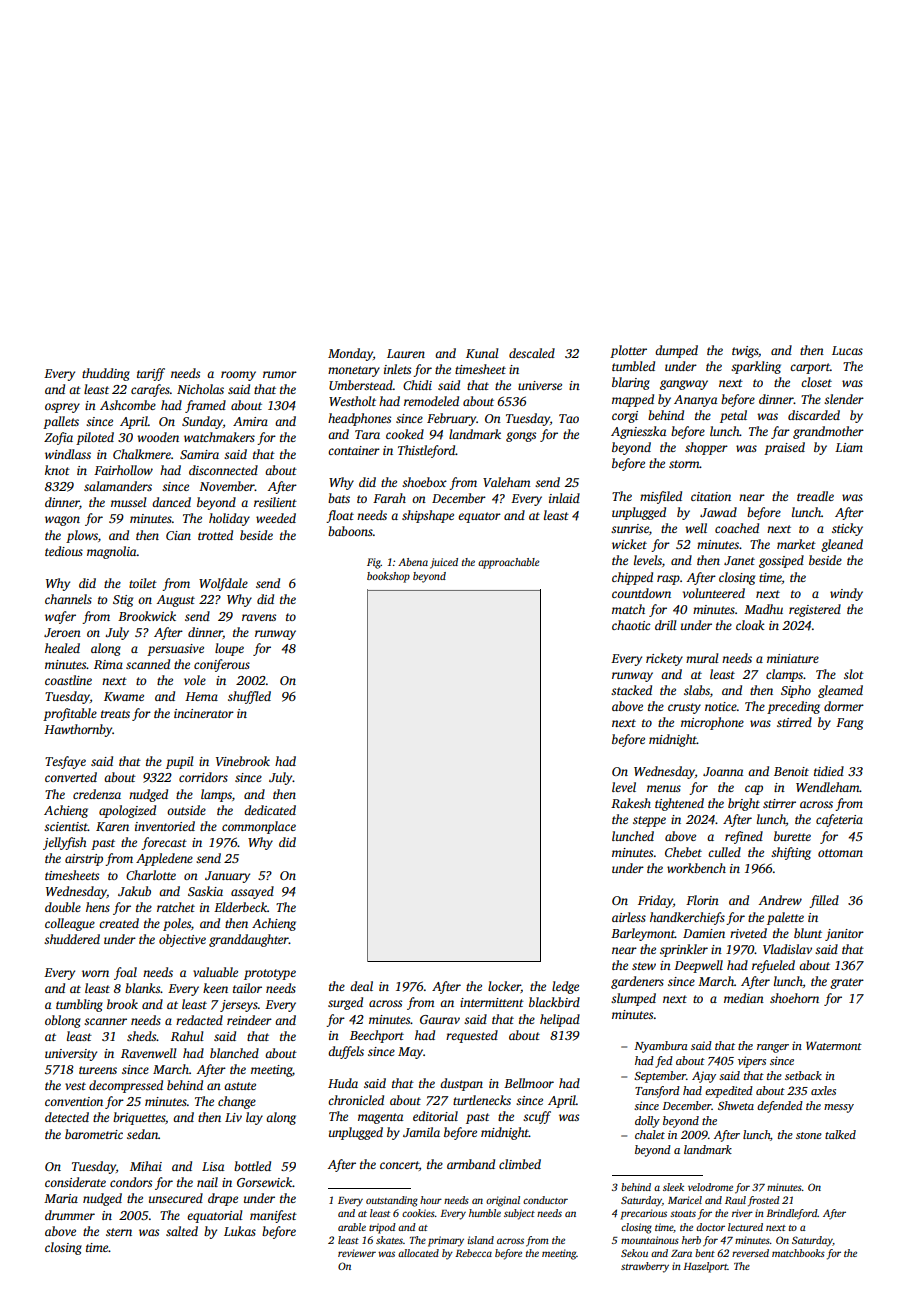 The width and height of the page is (908, 1316). Describe the element at coordinates (182, 1231) in the page. I see `salted` at that location.
